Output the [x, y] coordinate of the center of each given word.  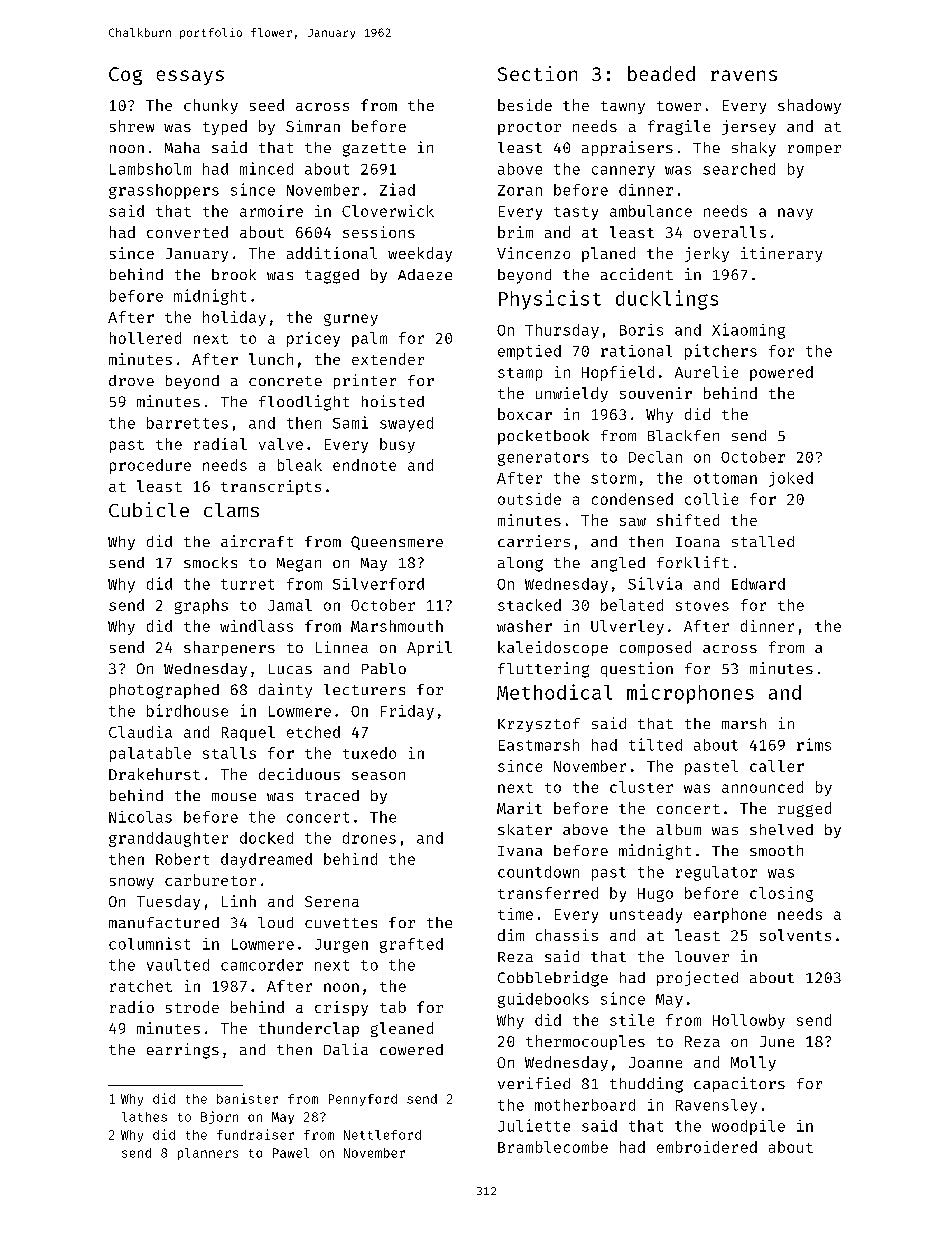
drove [131, 380]
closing [781, 894]
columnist [149, 943]
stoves [702, 606]
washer [524, 626]
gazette [374, 150]
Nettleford [382, 1135]
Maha [182, 147]
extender [388, 359]
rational [636, 351]
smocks [210, 562]
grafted [411, 945]
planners [208, 1154]
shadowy [809, 106]
